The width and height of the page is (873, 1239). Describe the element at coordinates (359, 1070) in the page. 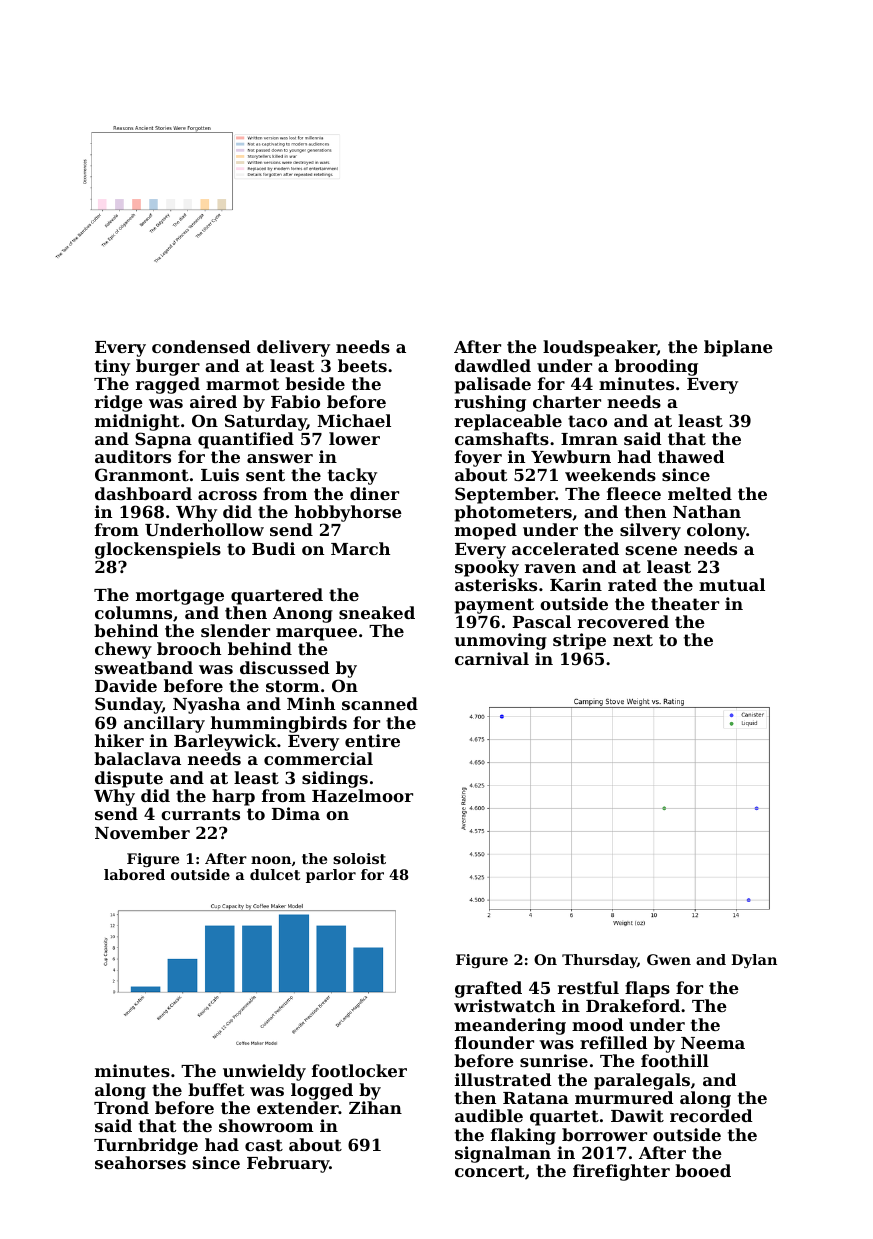

I see `footlocker` at that location.
